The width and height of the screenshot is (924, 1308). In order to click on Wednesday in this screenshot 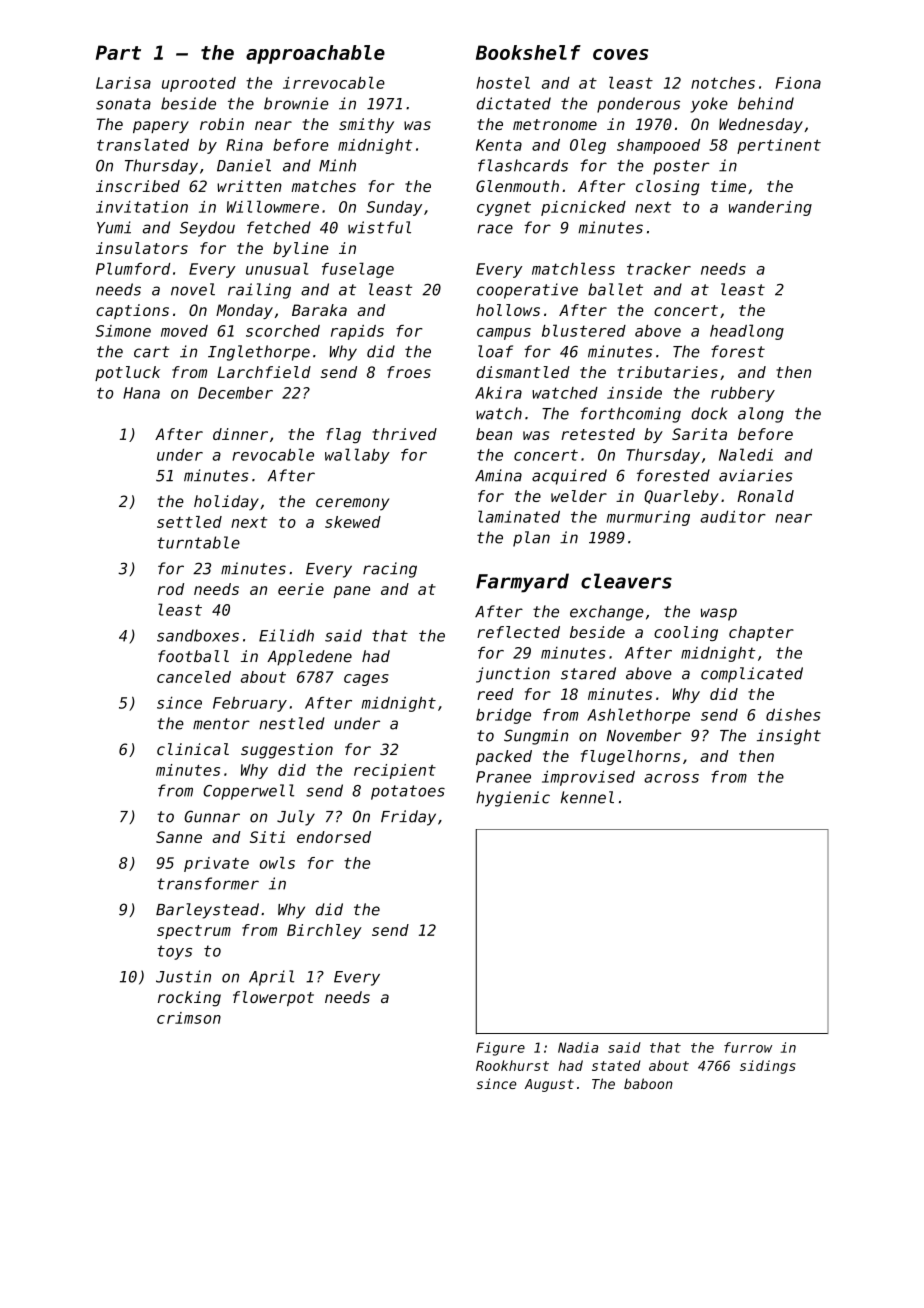, I will do `click(761, 125)`.
